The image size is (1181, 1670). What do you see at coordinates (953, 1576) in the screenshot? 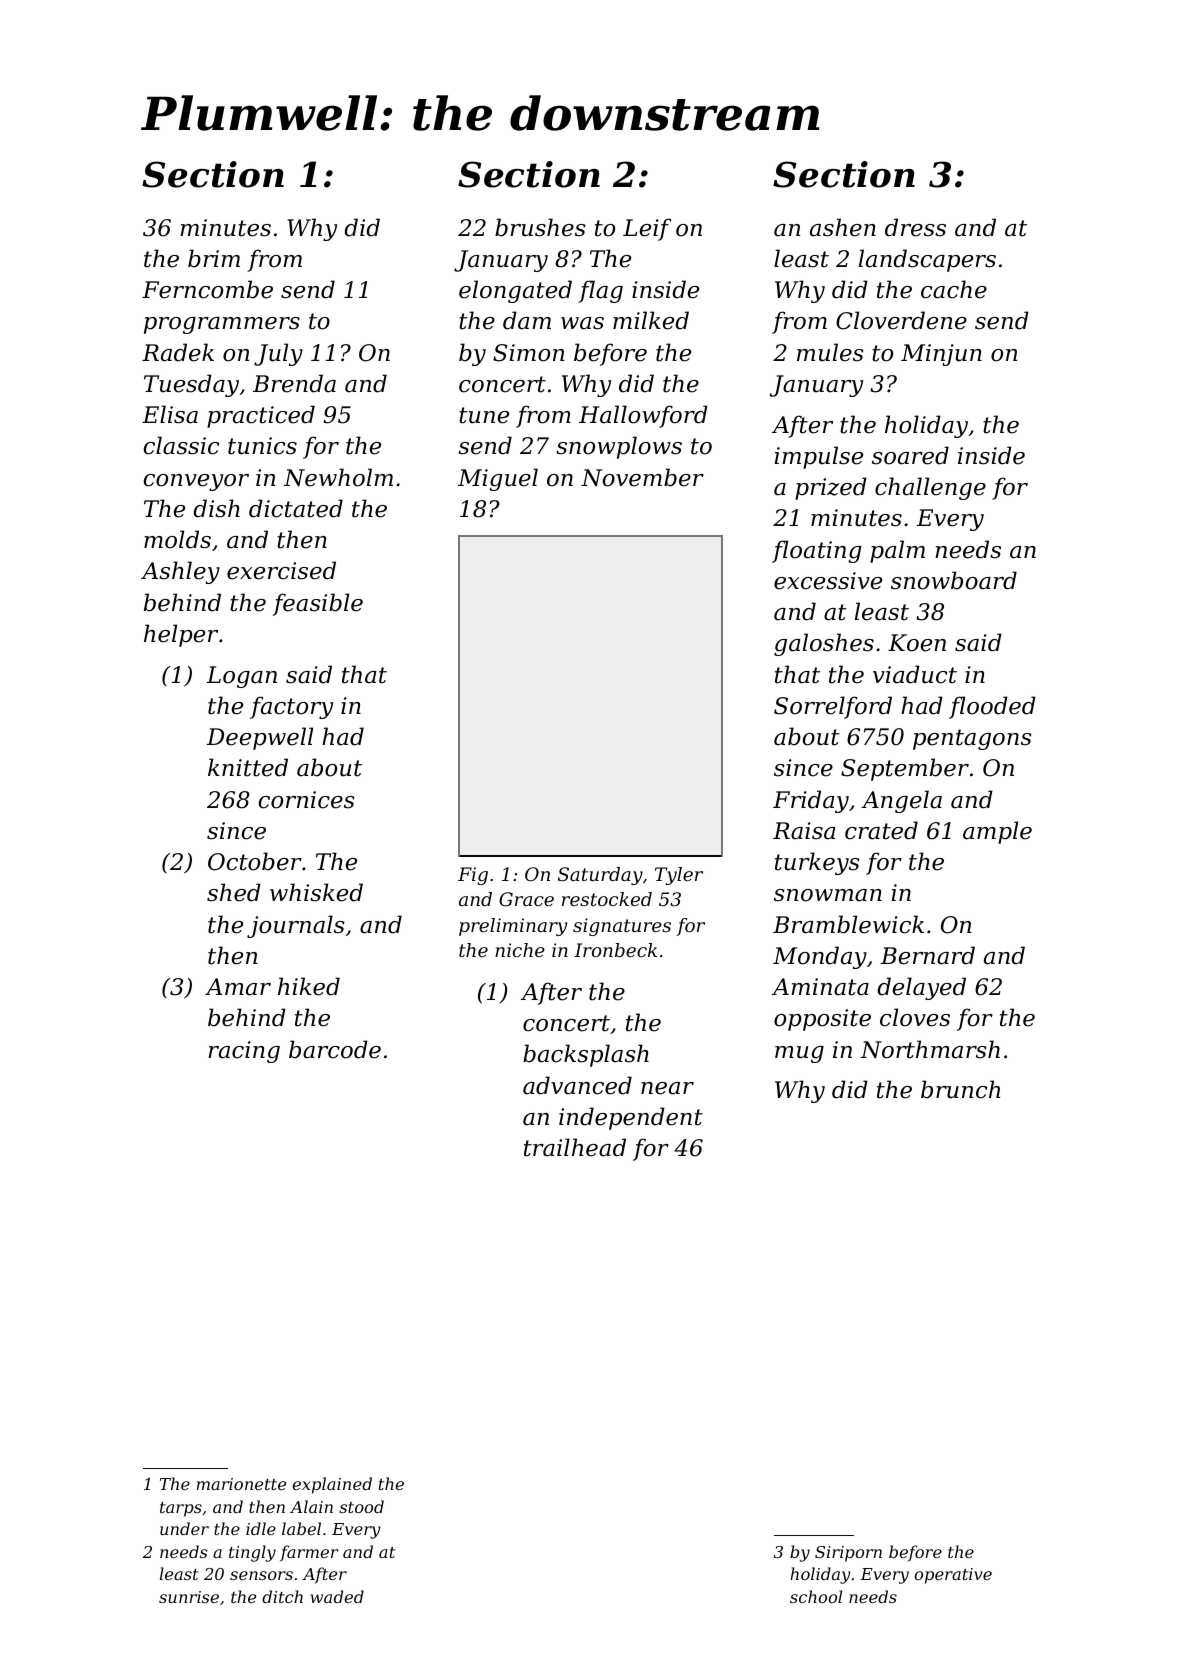
I see `operative` at bounding box center [953, 1576].
